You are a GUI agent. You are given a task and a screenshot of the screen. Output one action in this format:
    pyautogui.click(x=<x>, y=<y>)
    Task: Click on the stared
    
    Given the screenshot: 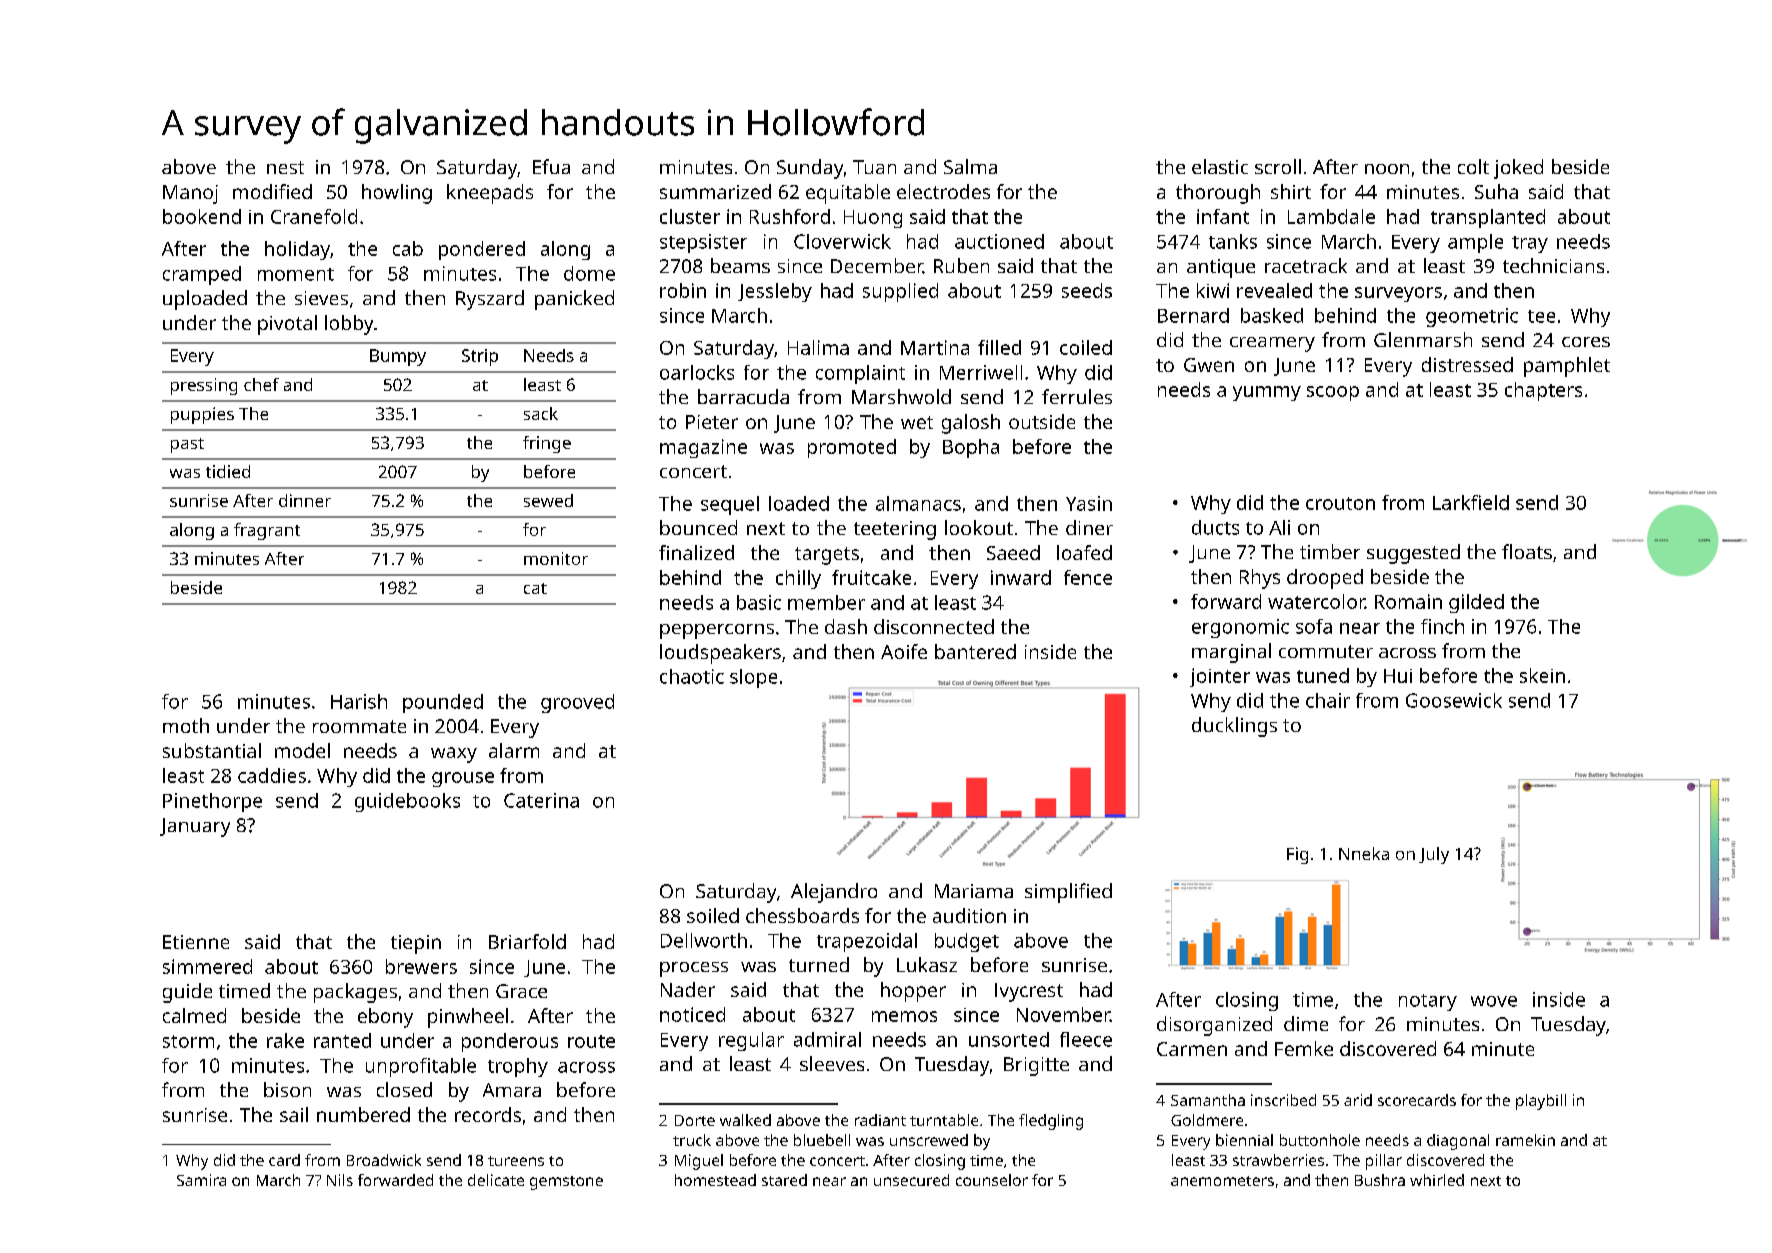 What is the action you would take?
    pyautogui.click(x=784, y=1180)
